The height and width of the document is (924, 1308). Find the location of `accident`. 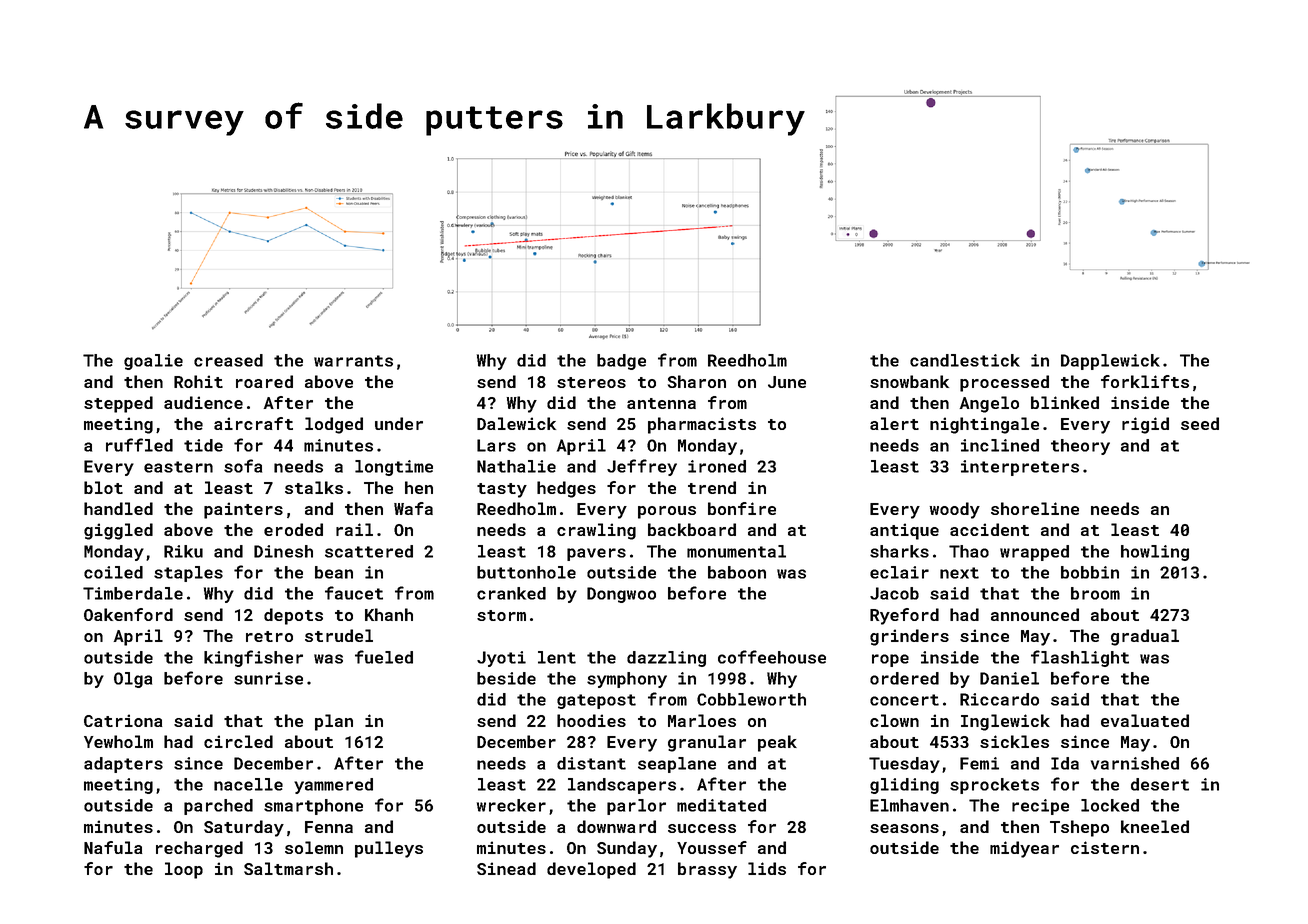

accident is located at coordinates (989, 529).
